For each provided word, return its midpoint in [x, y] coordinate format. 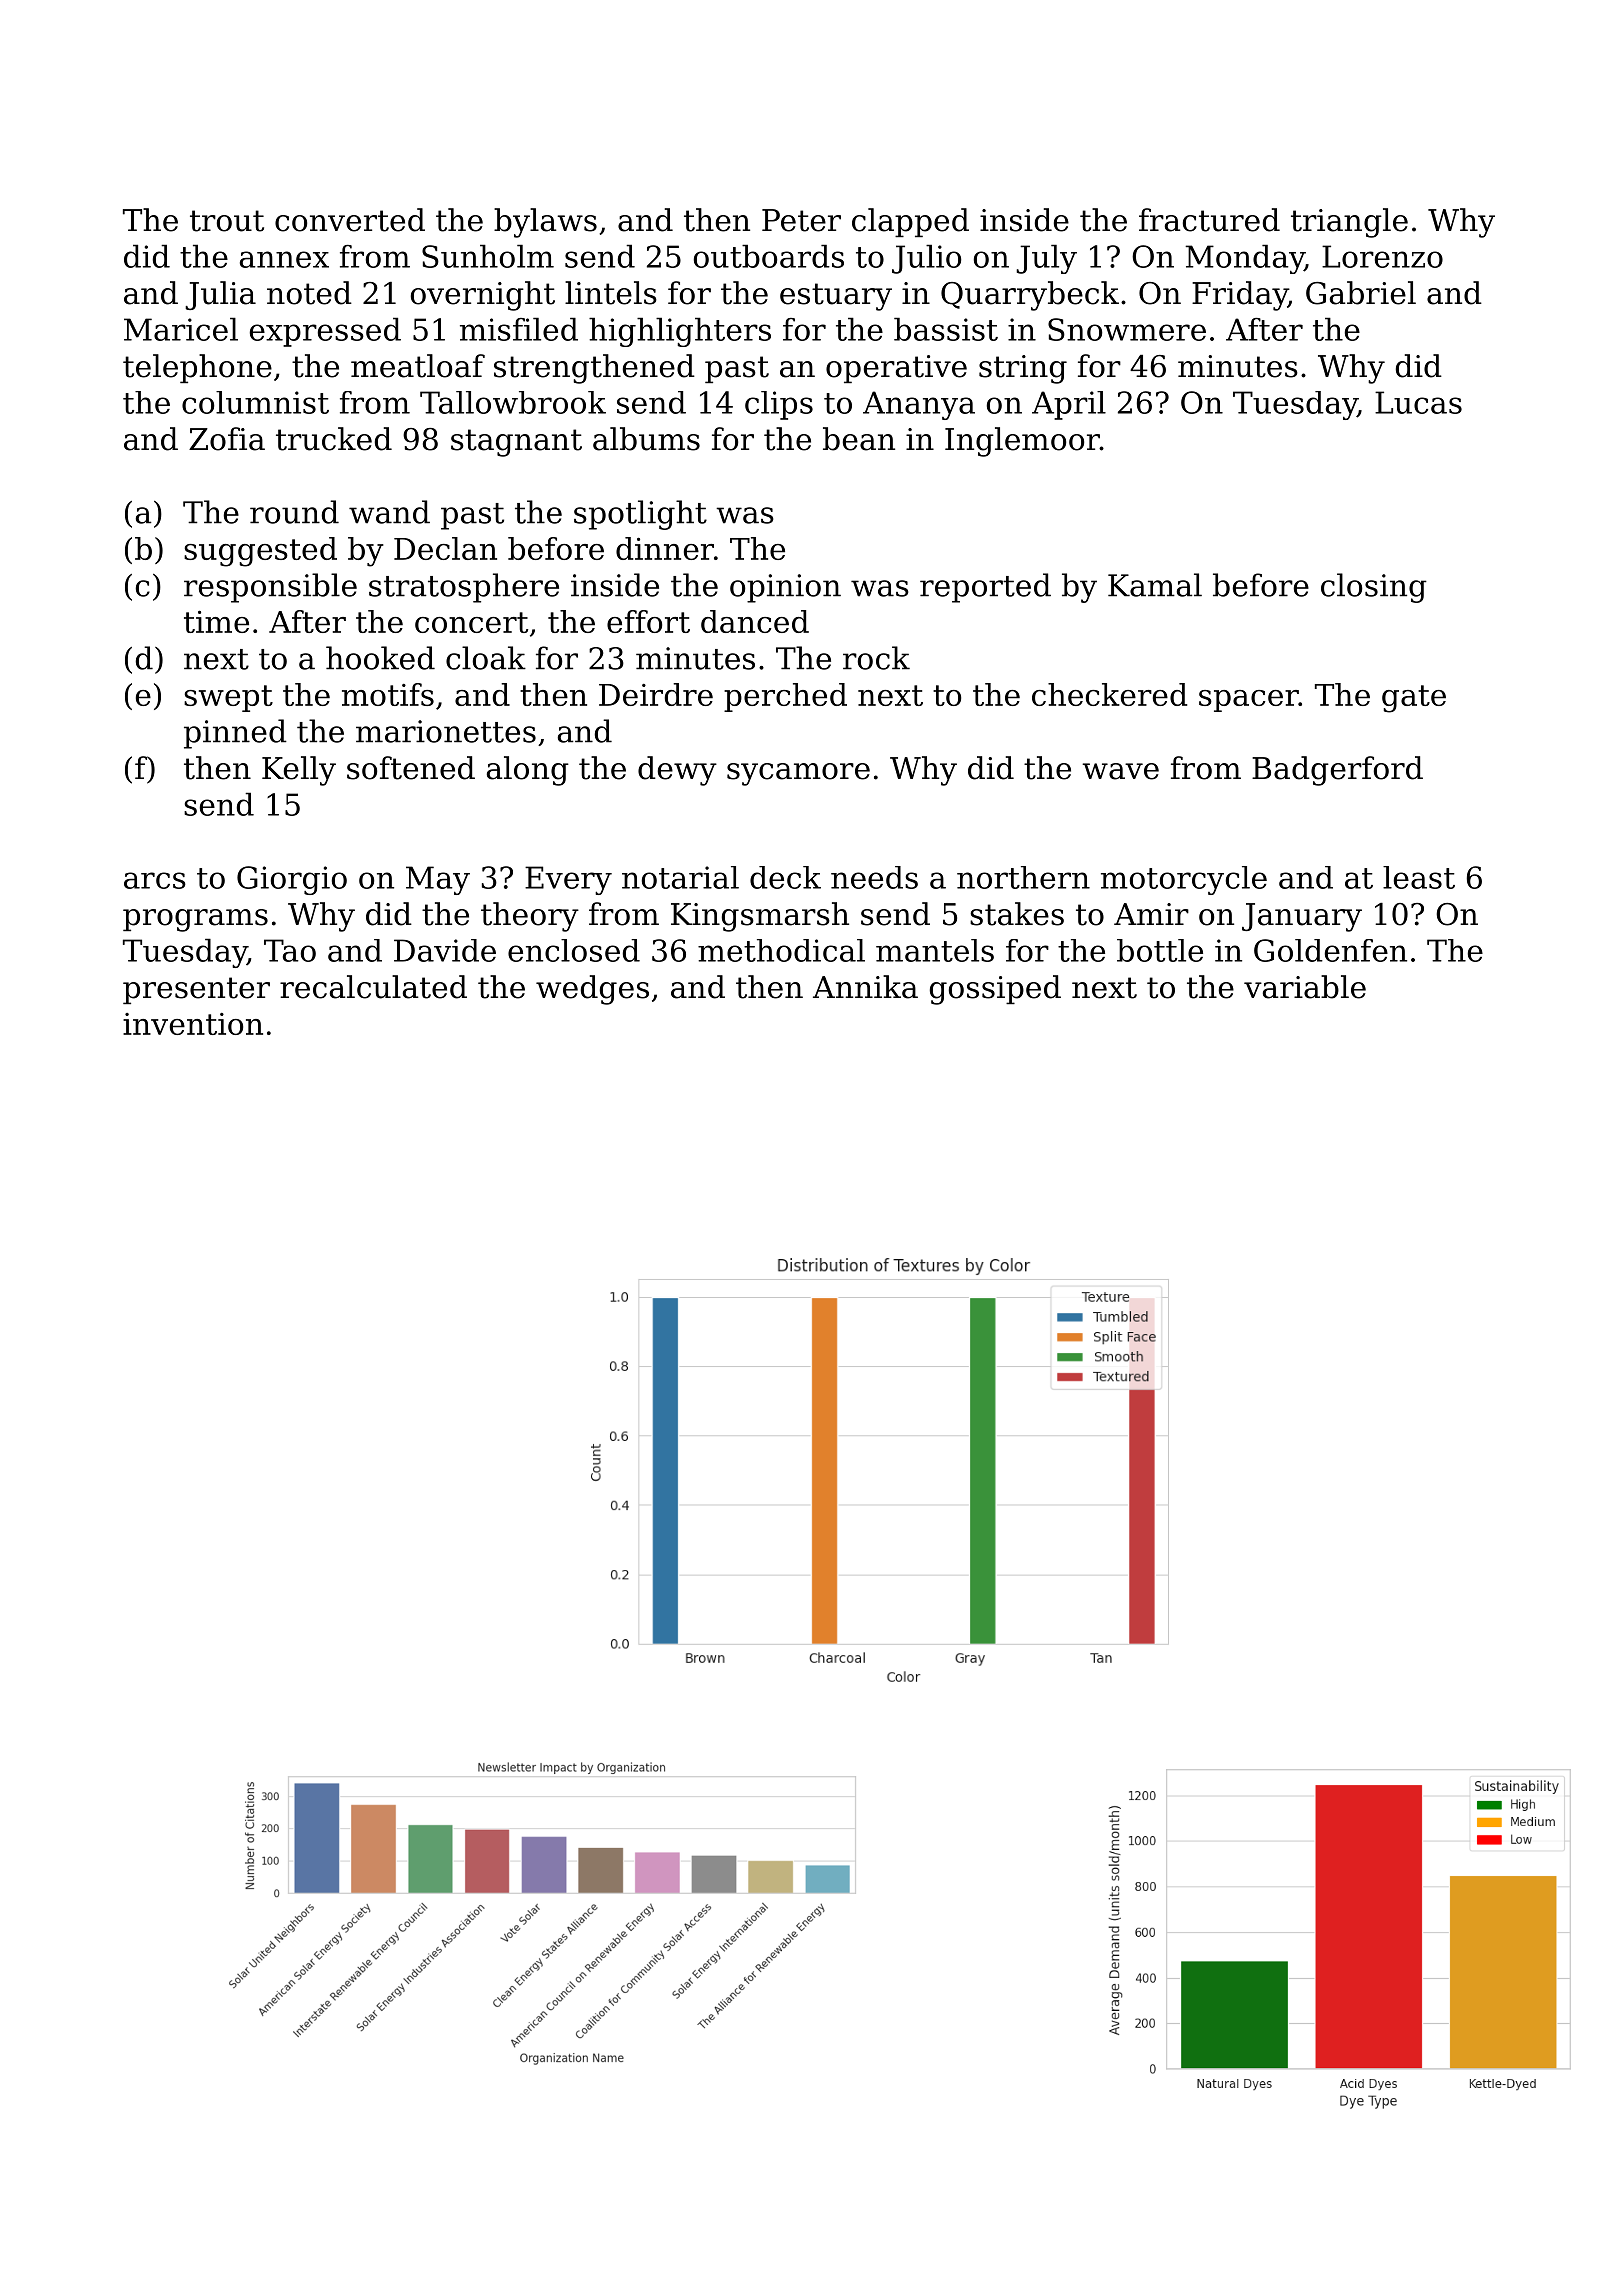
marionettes [446, 731]
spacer [1248, 701]
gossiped [995, 990]
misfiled [519, 329]
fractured [1209, 220]
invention [193, 1024]
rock [876, 658]
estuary [836, 297]
